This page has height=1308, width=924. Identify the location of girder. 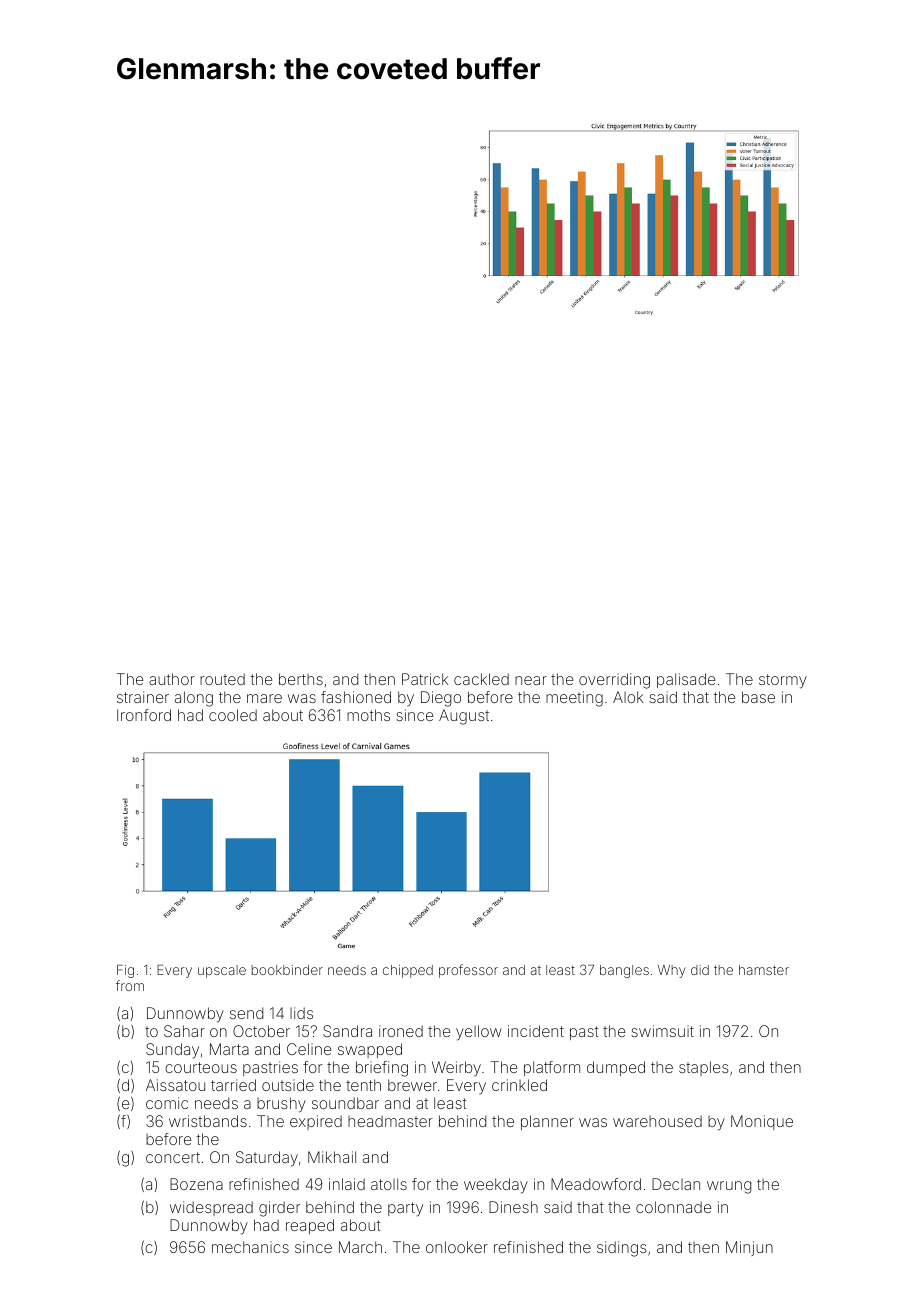
(279, 1209).
